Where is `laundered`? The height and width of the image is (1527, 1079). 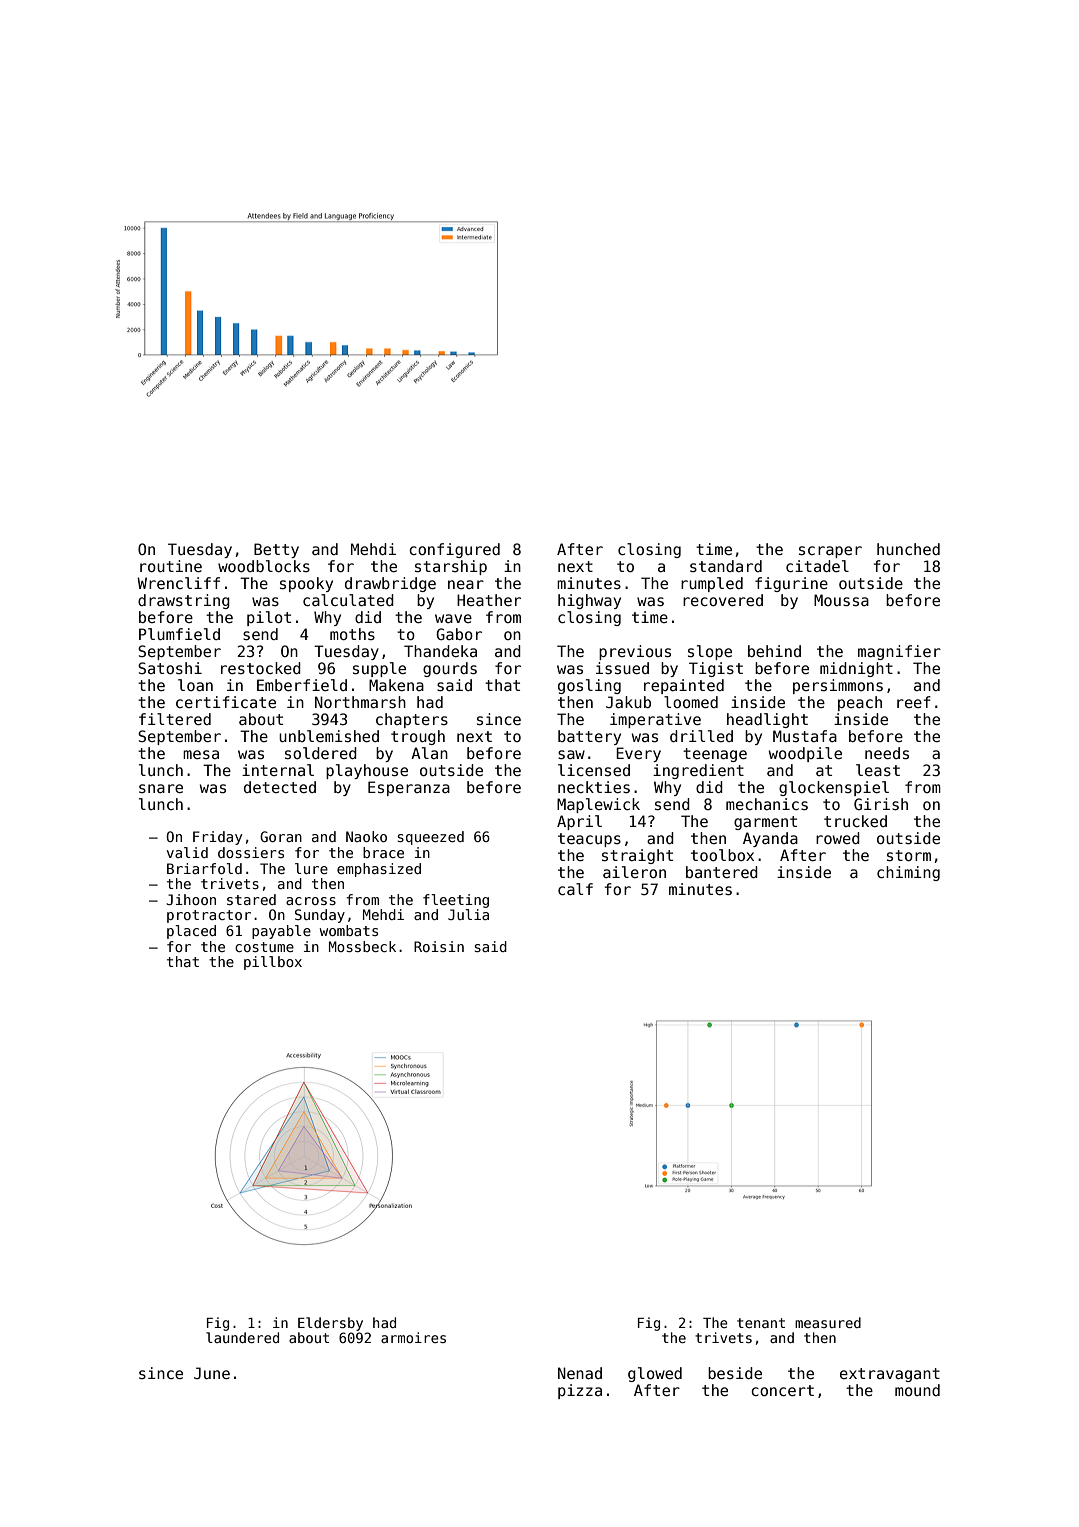
laundered is located at coordinates (242, 1337).
